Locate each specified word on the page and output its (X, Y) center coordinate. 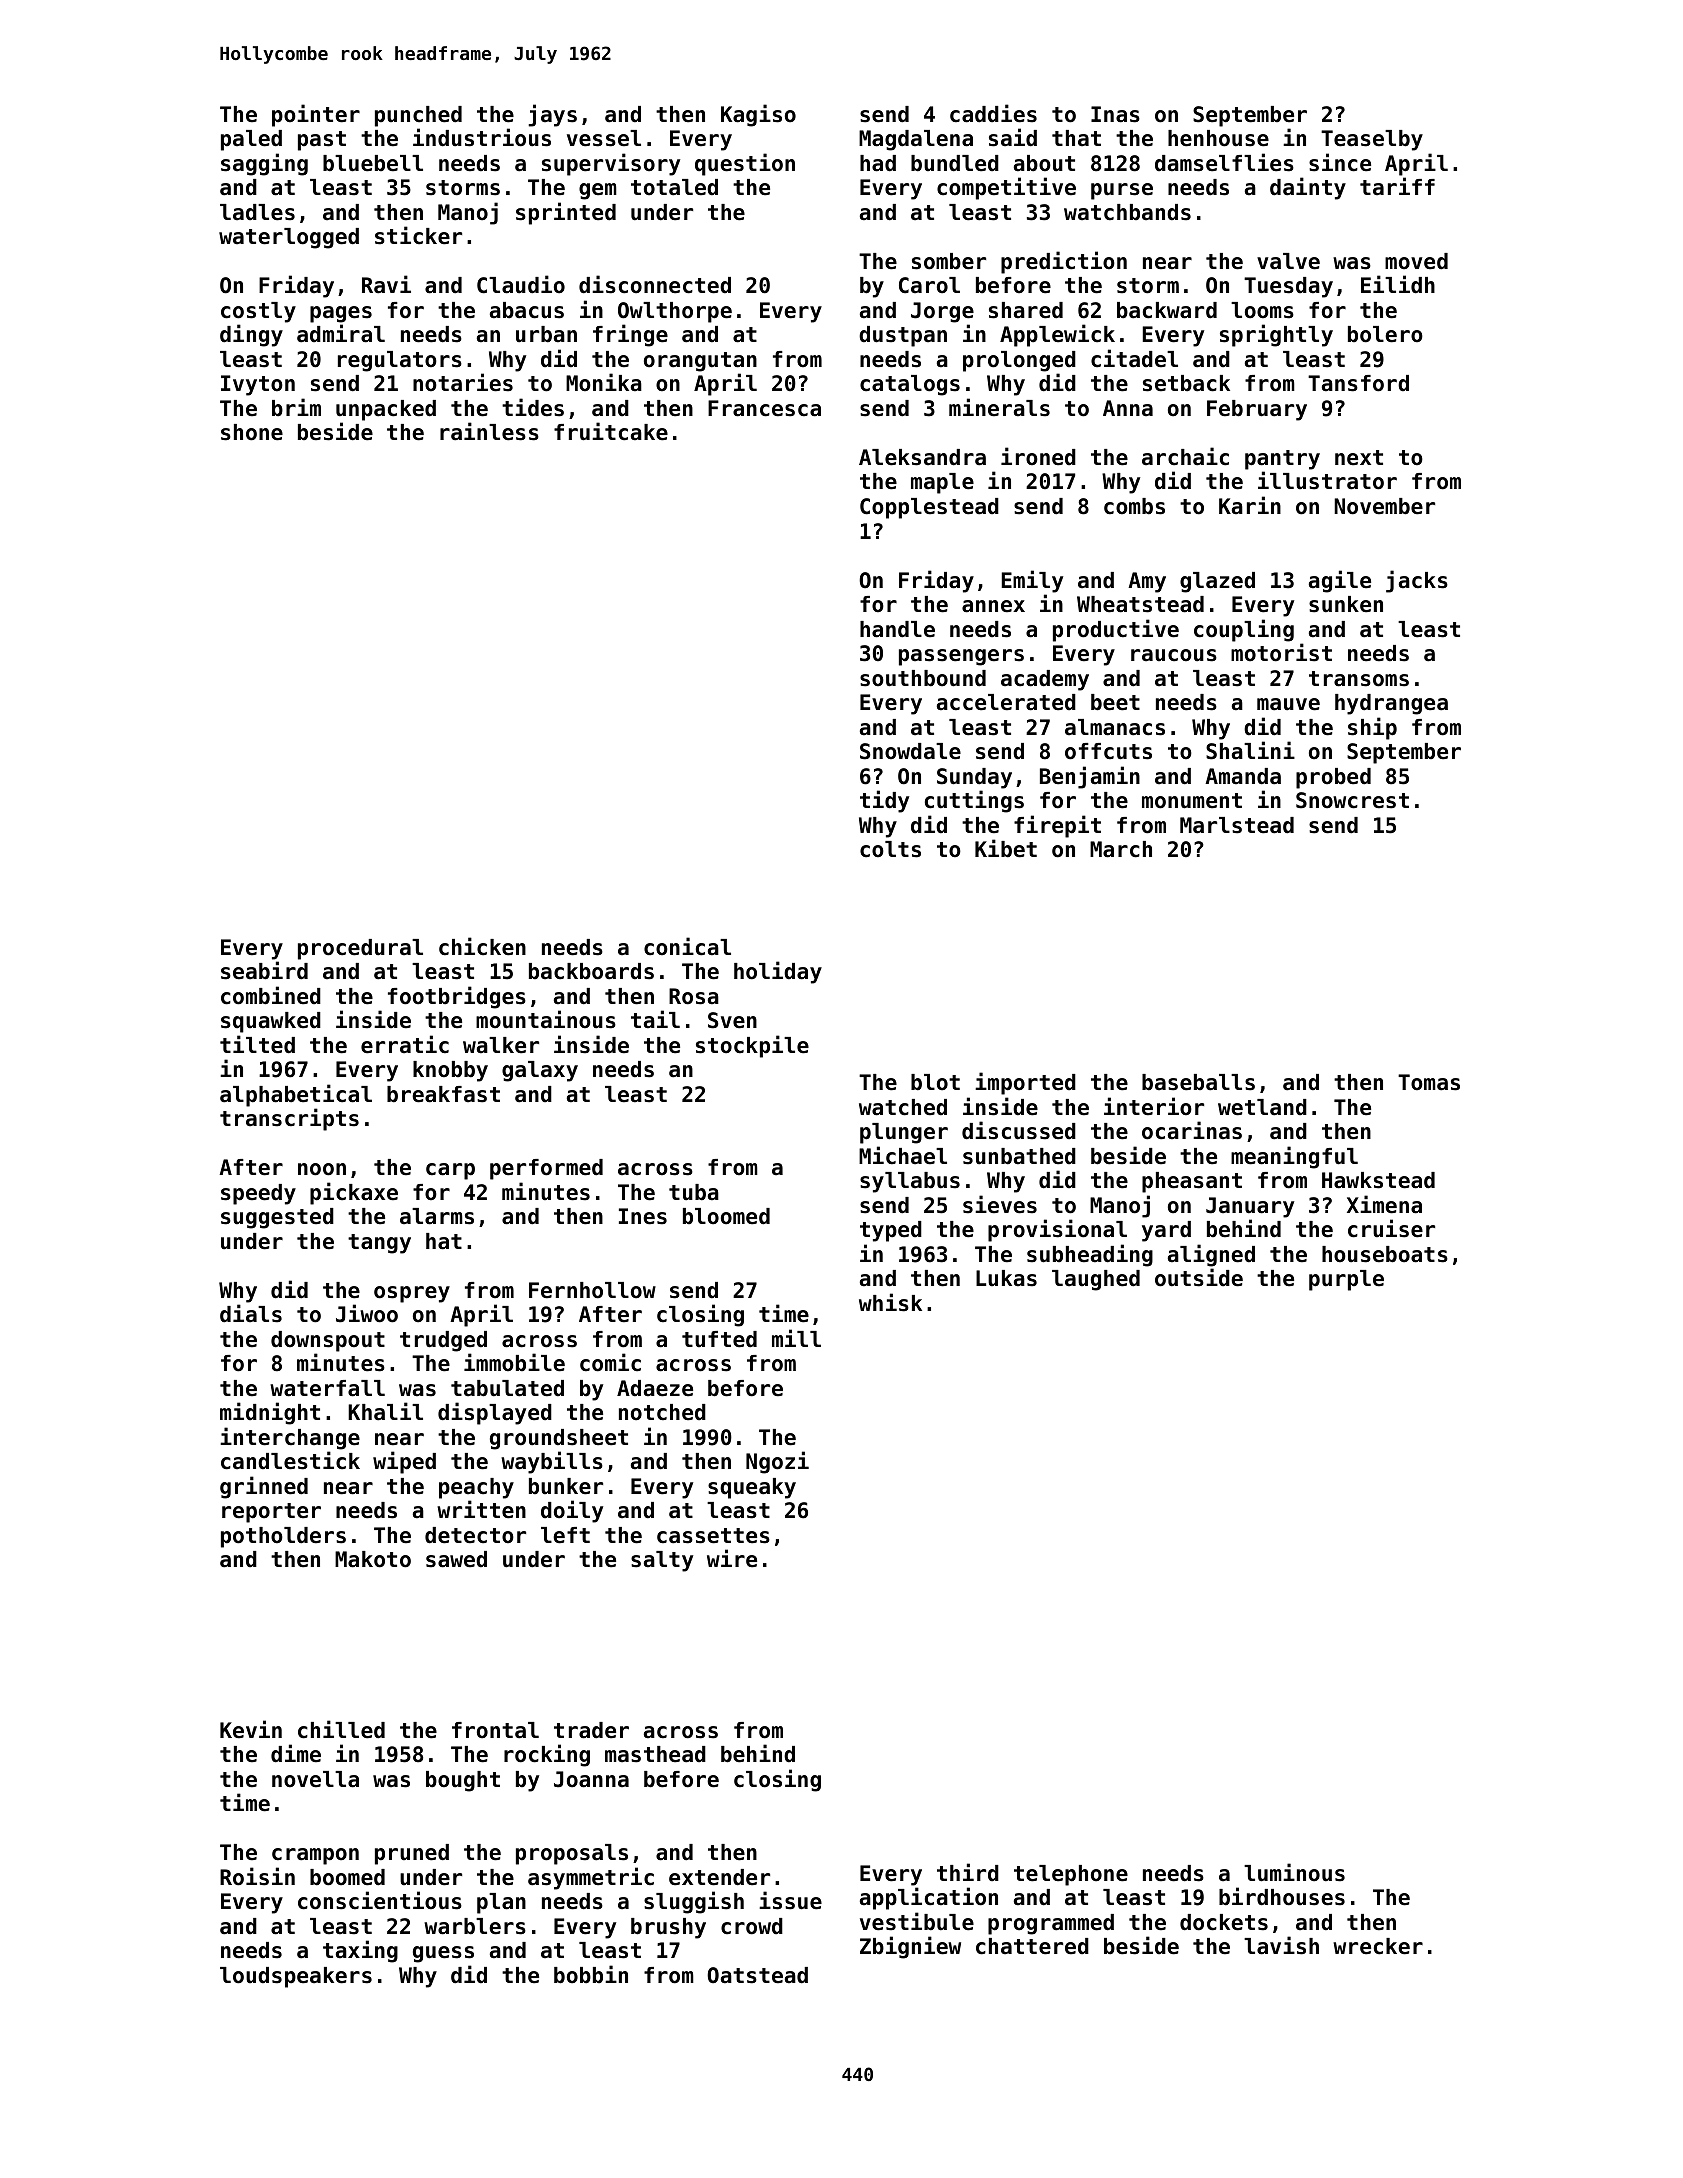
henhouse (1218, 138)
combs (1134, 506)
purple (1346, 1280)
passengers (961, 657)
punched (418, 116)
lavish (1281, 1945)
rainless (489, 431)
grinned (264, 1487)
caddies (993, 113)
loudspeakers (296, 1977)
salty (662, 1561)
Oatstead (757, 1975)
